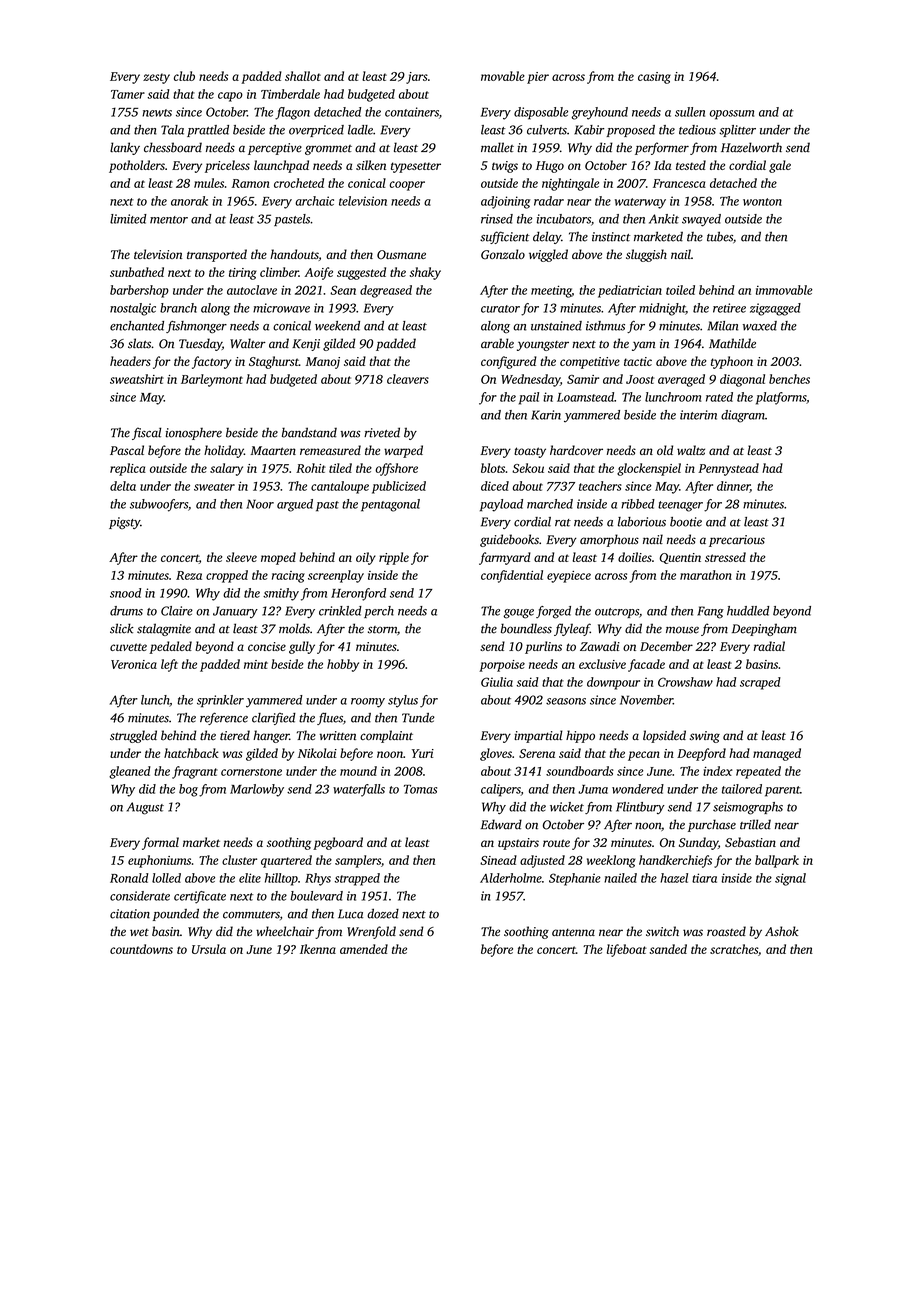 The width and height of the screenshot is (924, 1308). What do you see at coordinates (366, 558) in the screenshot?
I see `oily` at bounding box center [366, 558].
